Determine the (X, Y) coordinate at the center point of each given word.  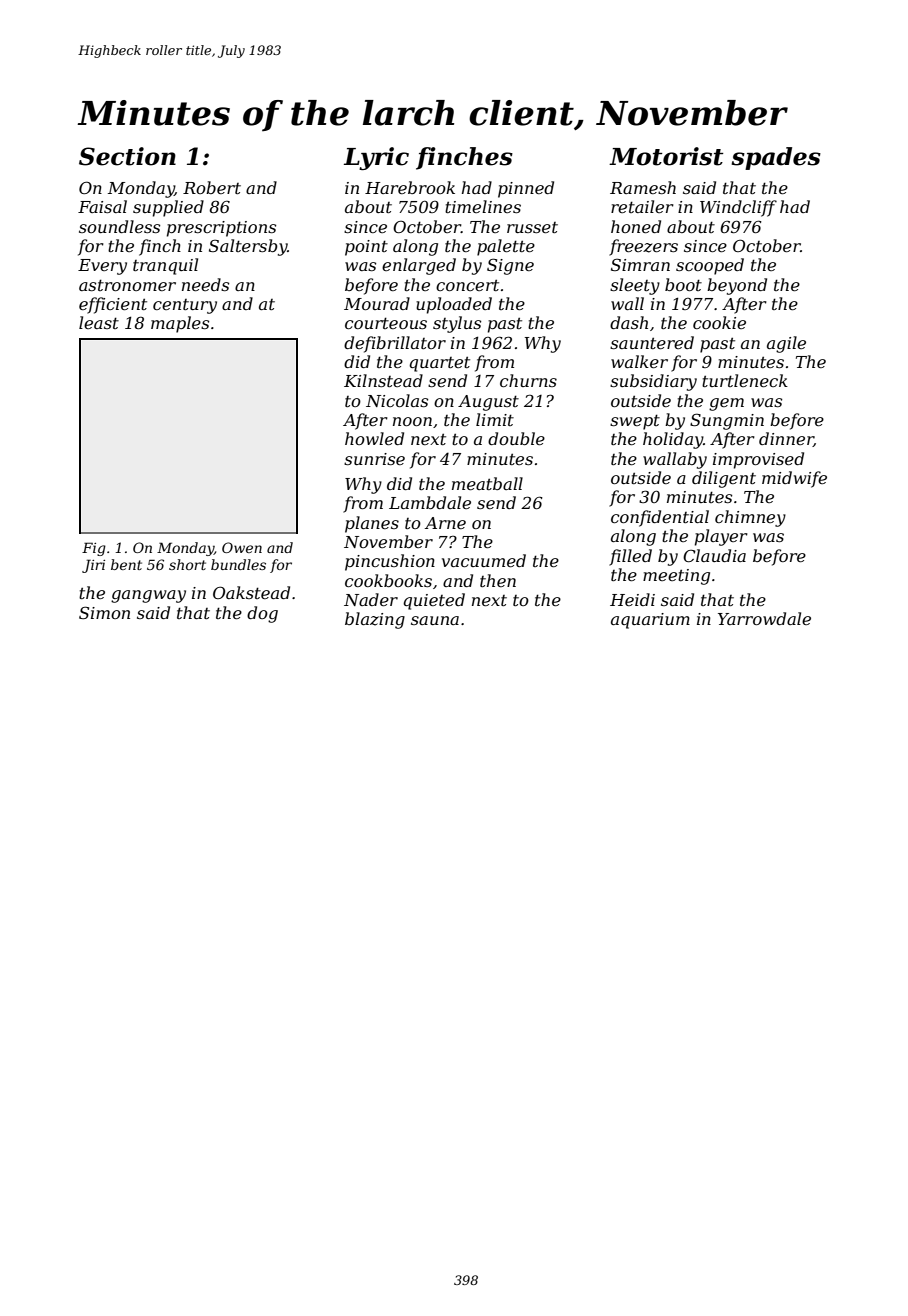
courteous (386, 323)
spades (776, 158)
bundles (238, 564)
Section (127, 156)
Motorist (666, 156)
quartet (439, 364)
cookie (719, 322)
